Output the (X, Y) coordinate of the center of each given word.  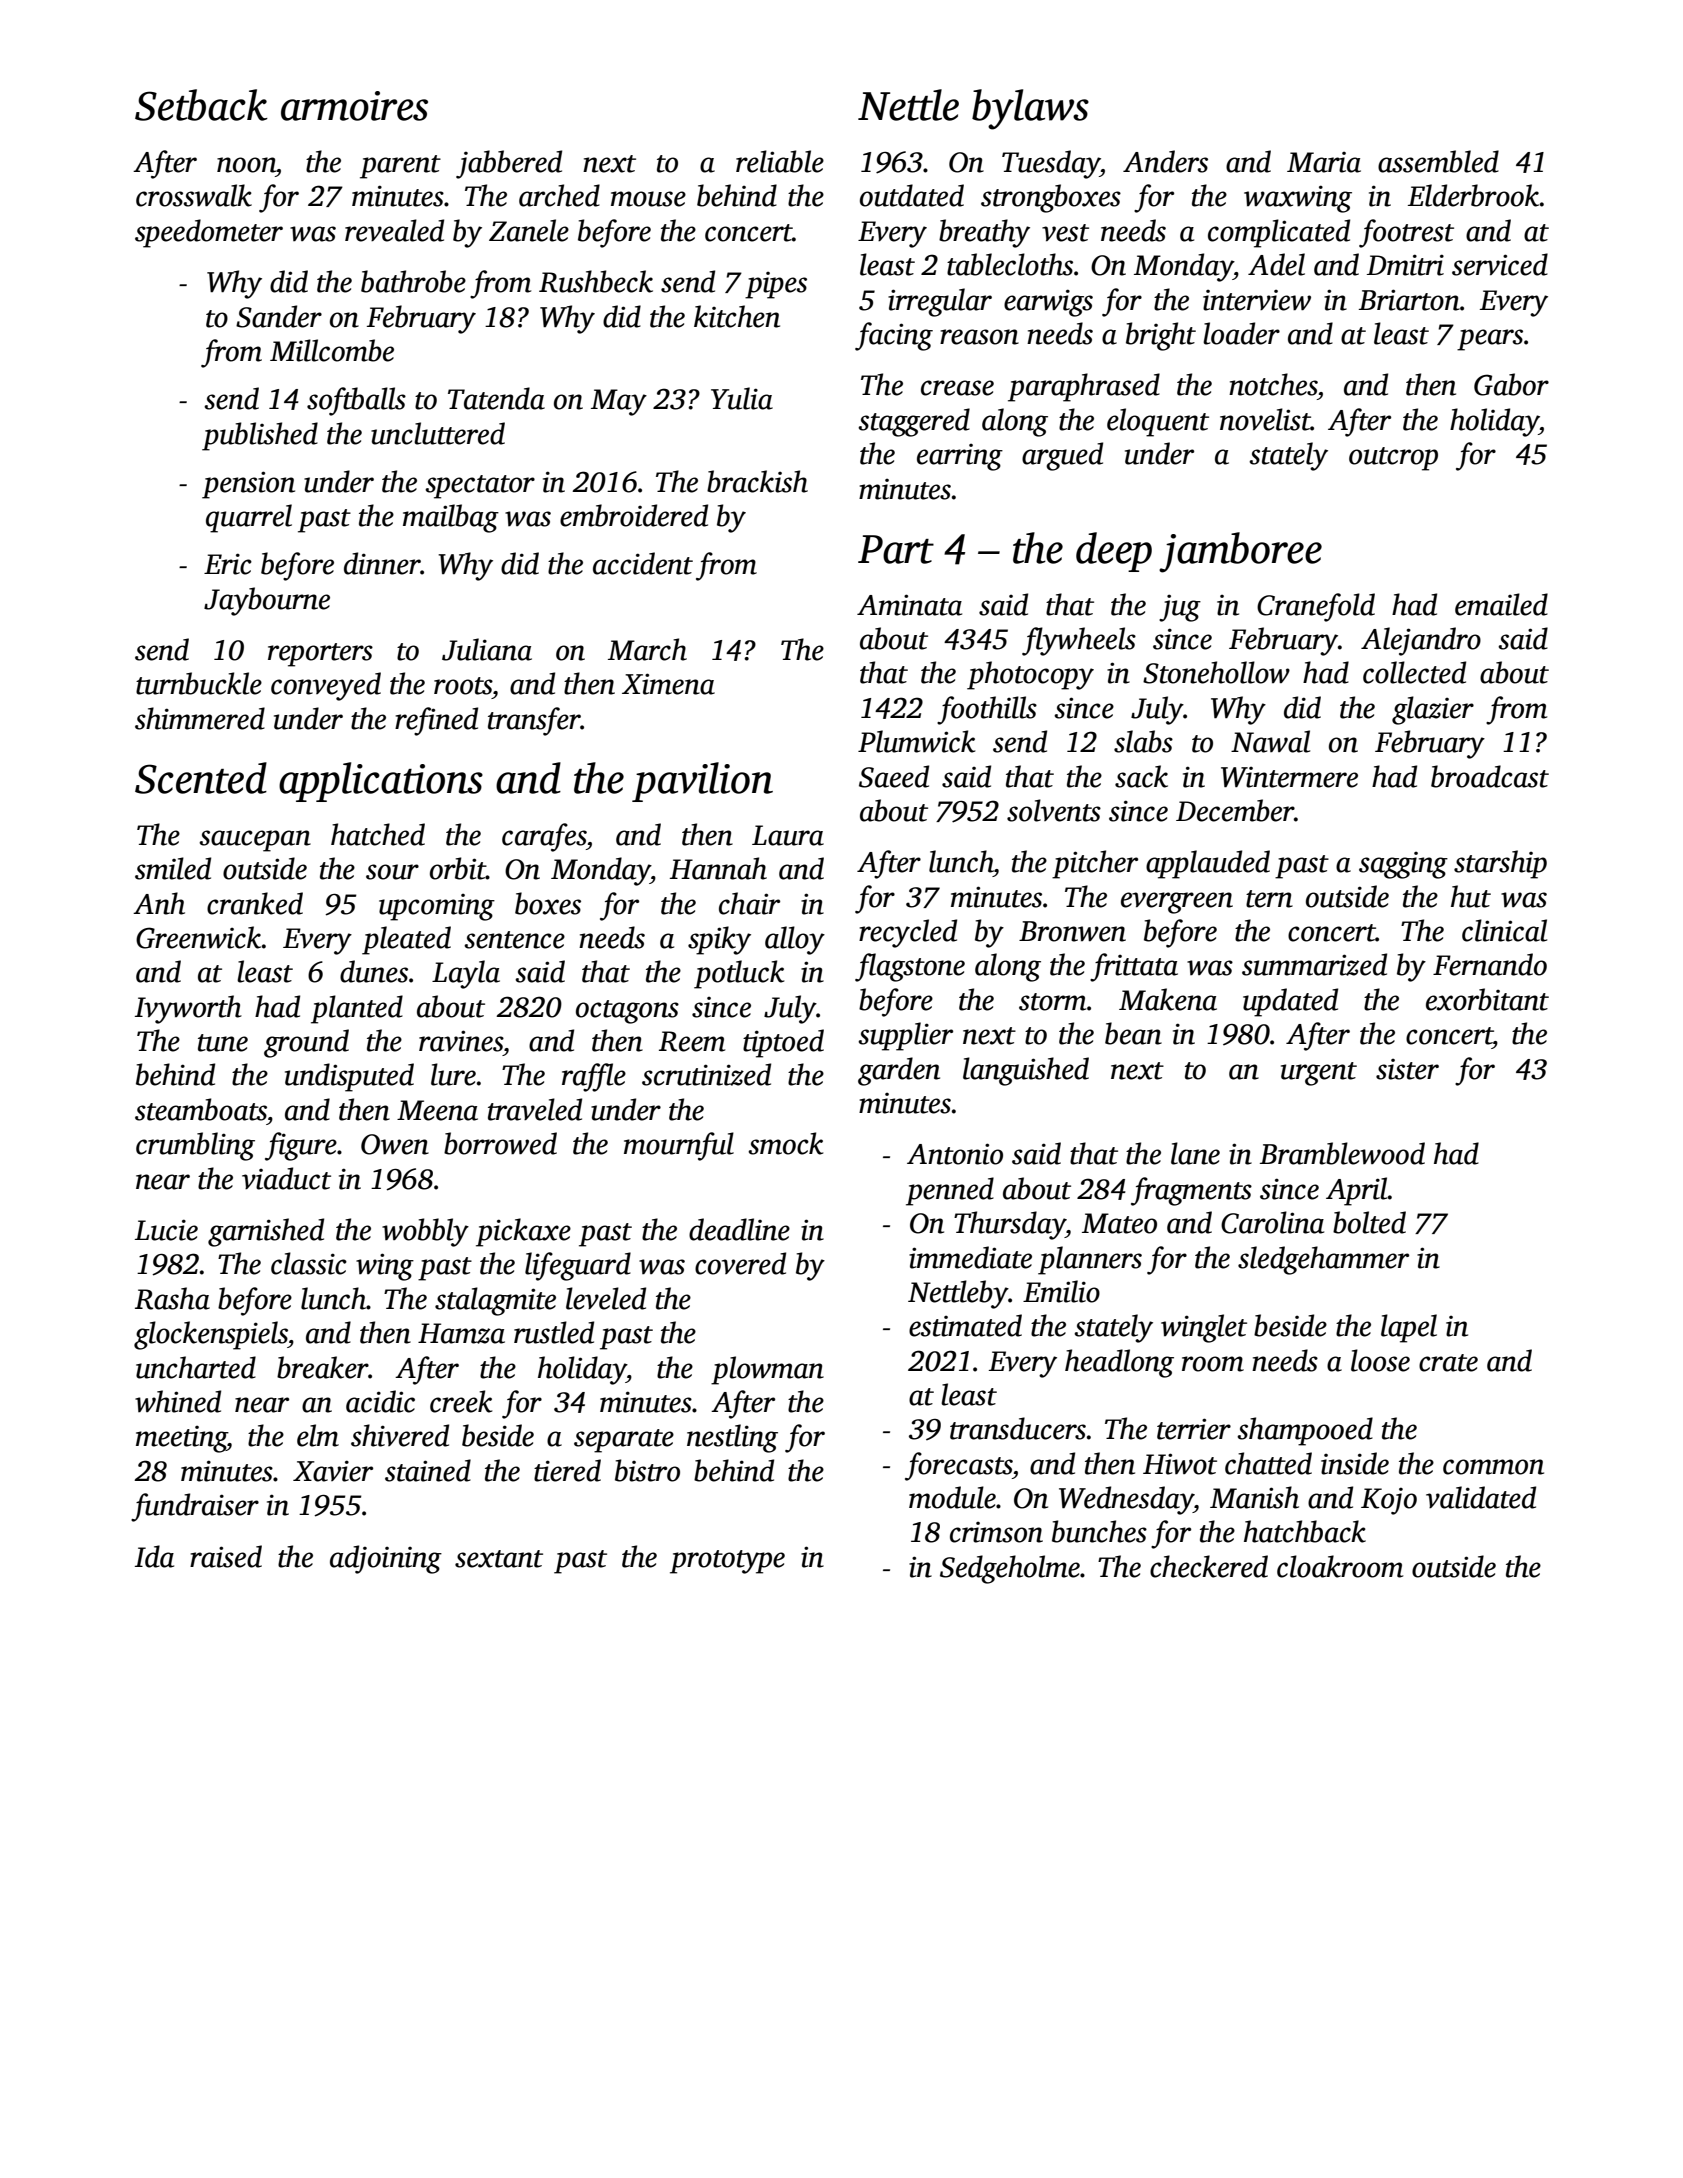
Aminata (909, 605)
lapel (1409, 1328)
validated (1481, 1497)
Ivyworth (188, 1009)
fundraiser (195, 1507)
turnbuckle (199, 683)
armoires (354, 106)
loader (1241, 333)
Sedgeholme (1010, 1569)
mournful (679, 1146)
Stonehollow (1216, 672)
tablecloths (1010, 264)
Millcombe (332, 350)
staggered (914, 422)
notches (1273, 384)
